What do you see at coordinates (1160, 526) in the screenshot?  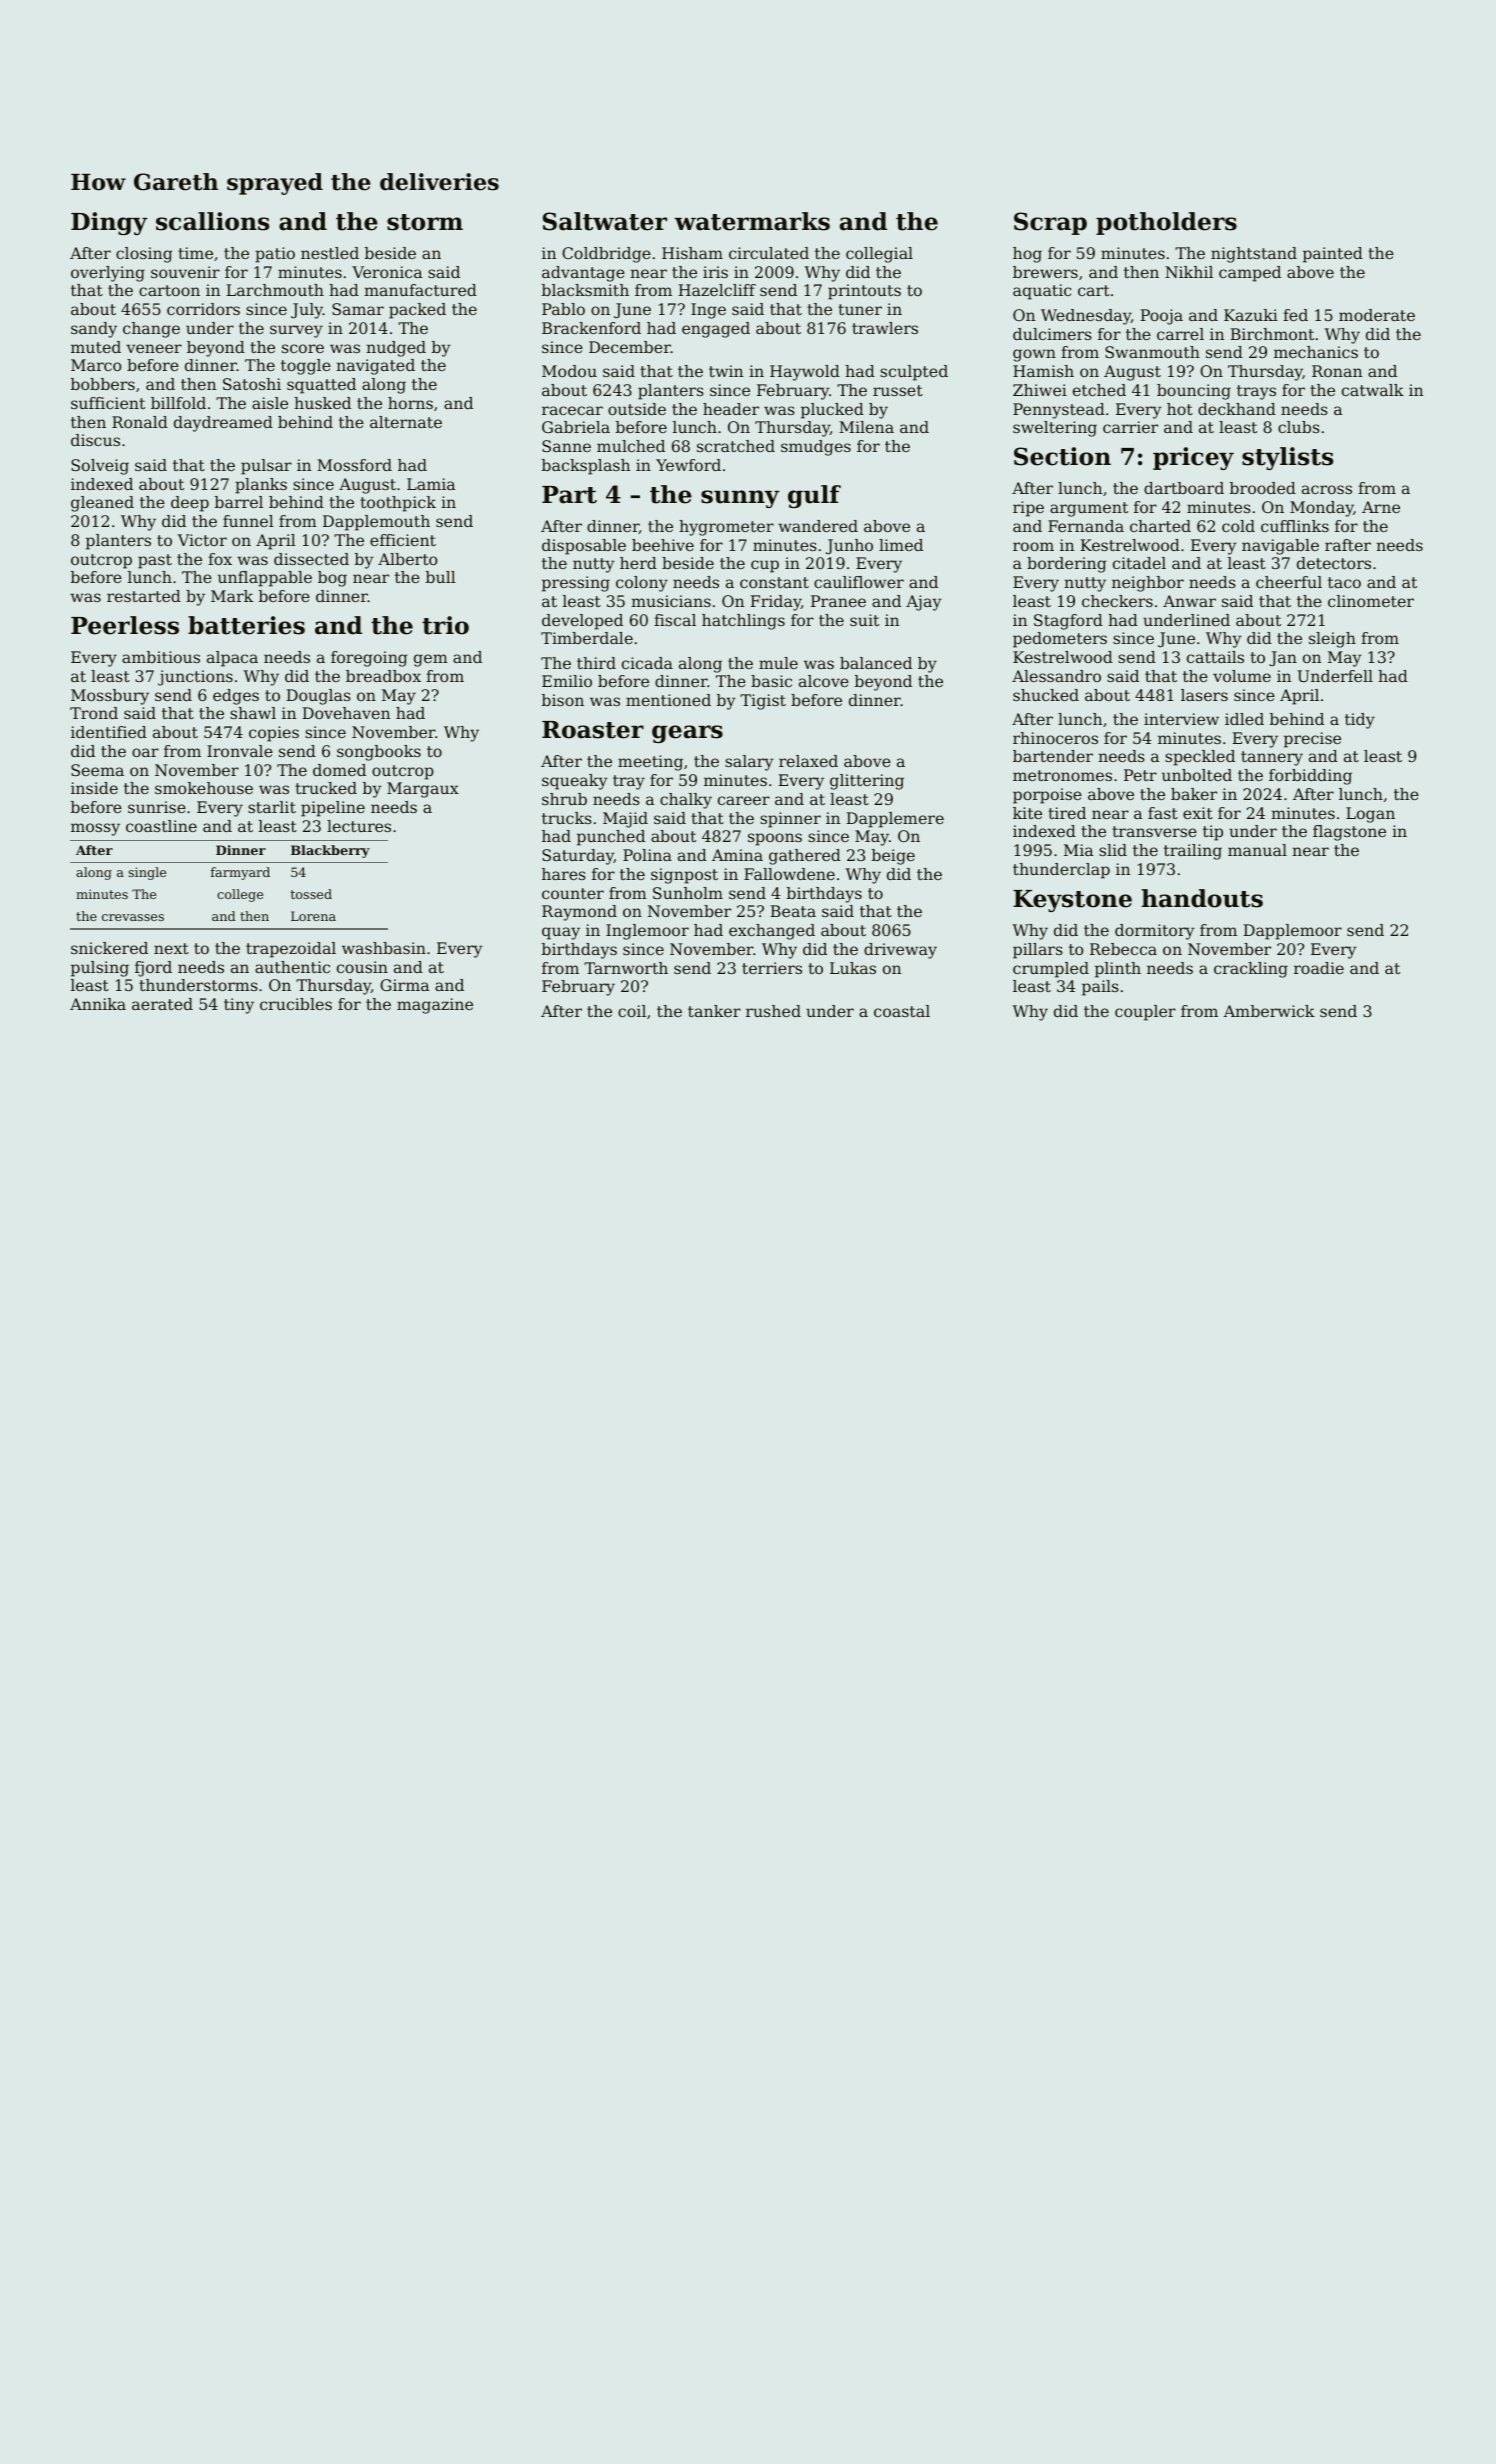 I see `charted` at bounding box center [1160, 526].
